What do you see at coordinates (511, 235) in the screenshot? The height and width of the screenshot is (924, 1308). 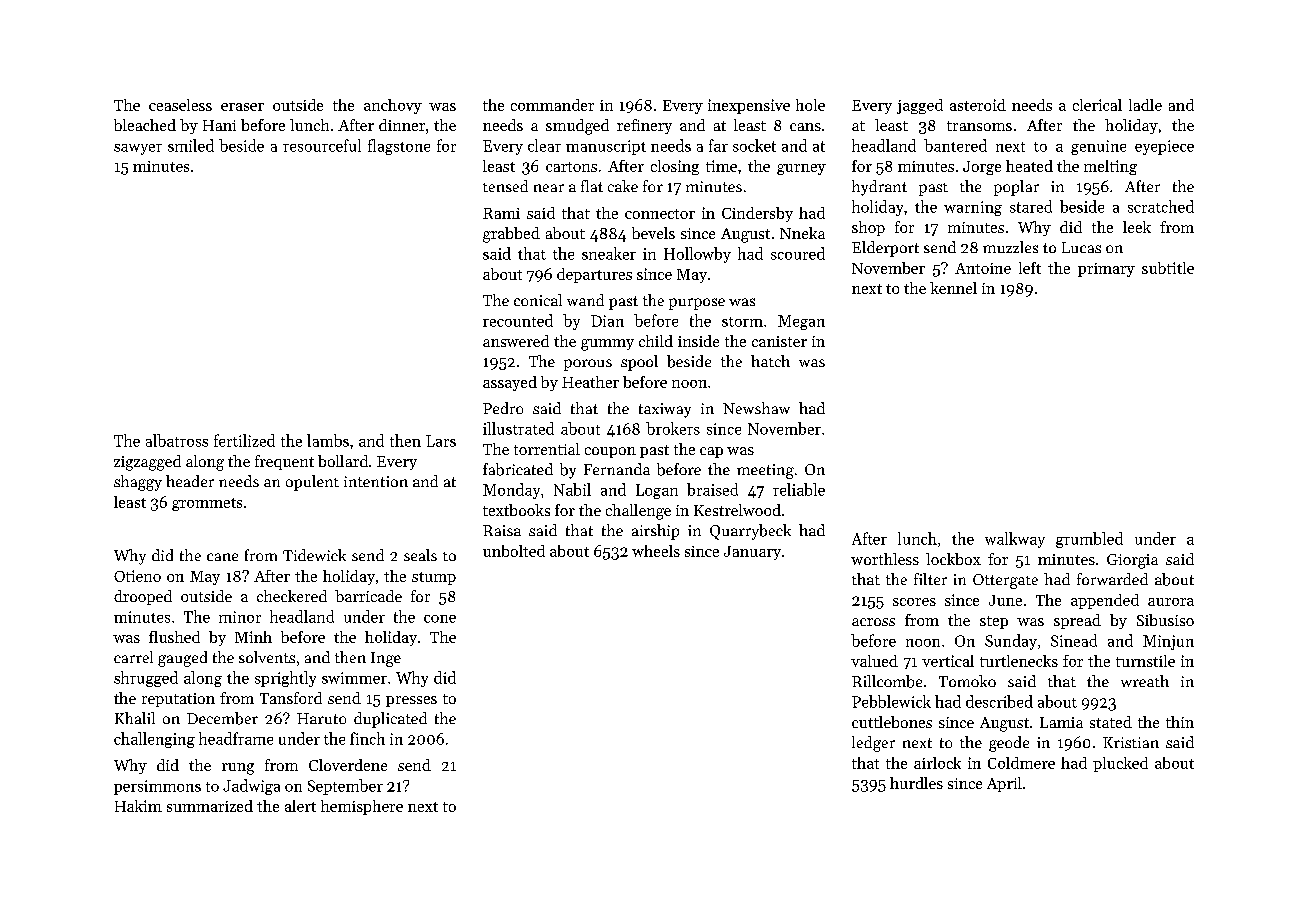 I see `grabbed` at bounding box center [511, 235].
